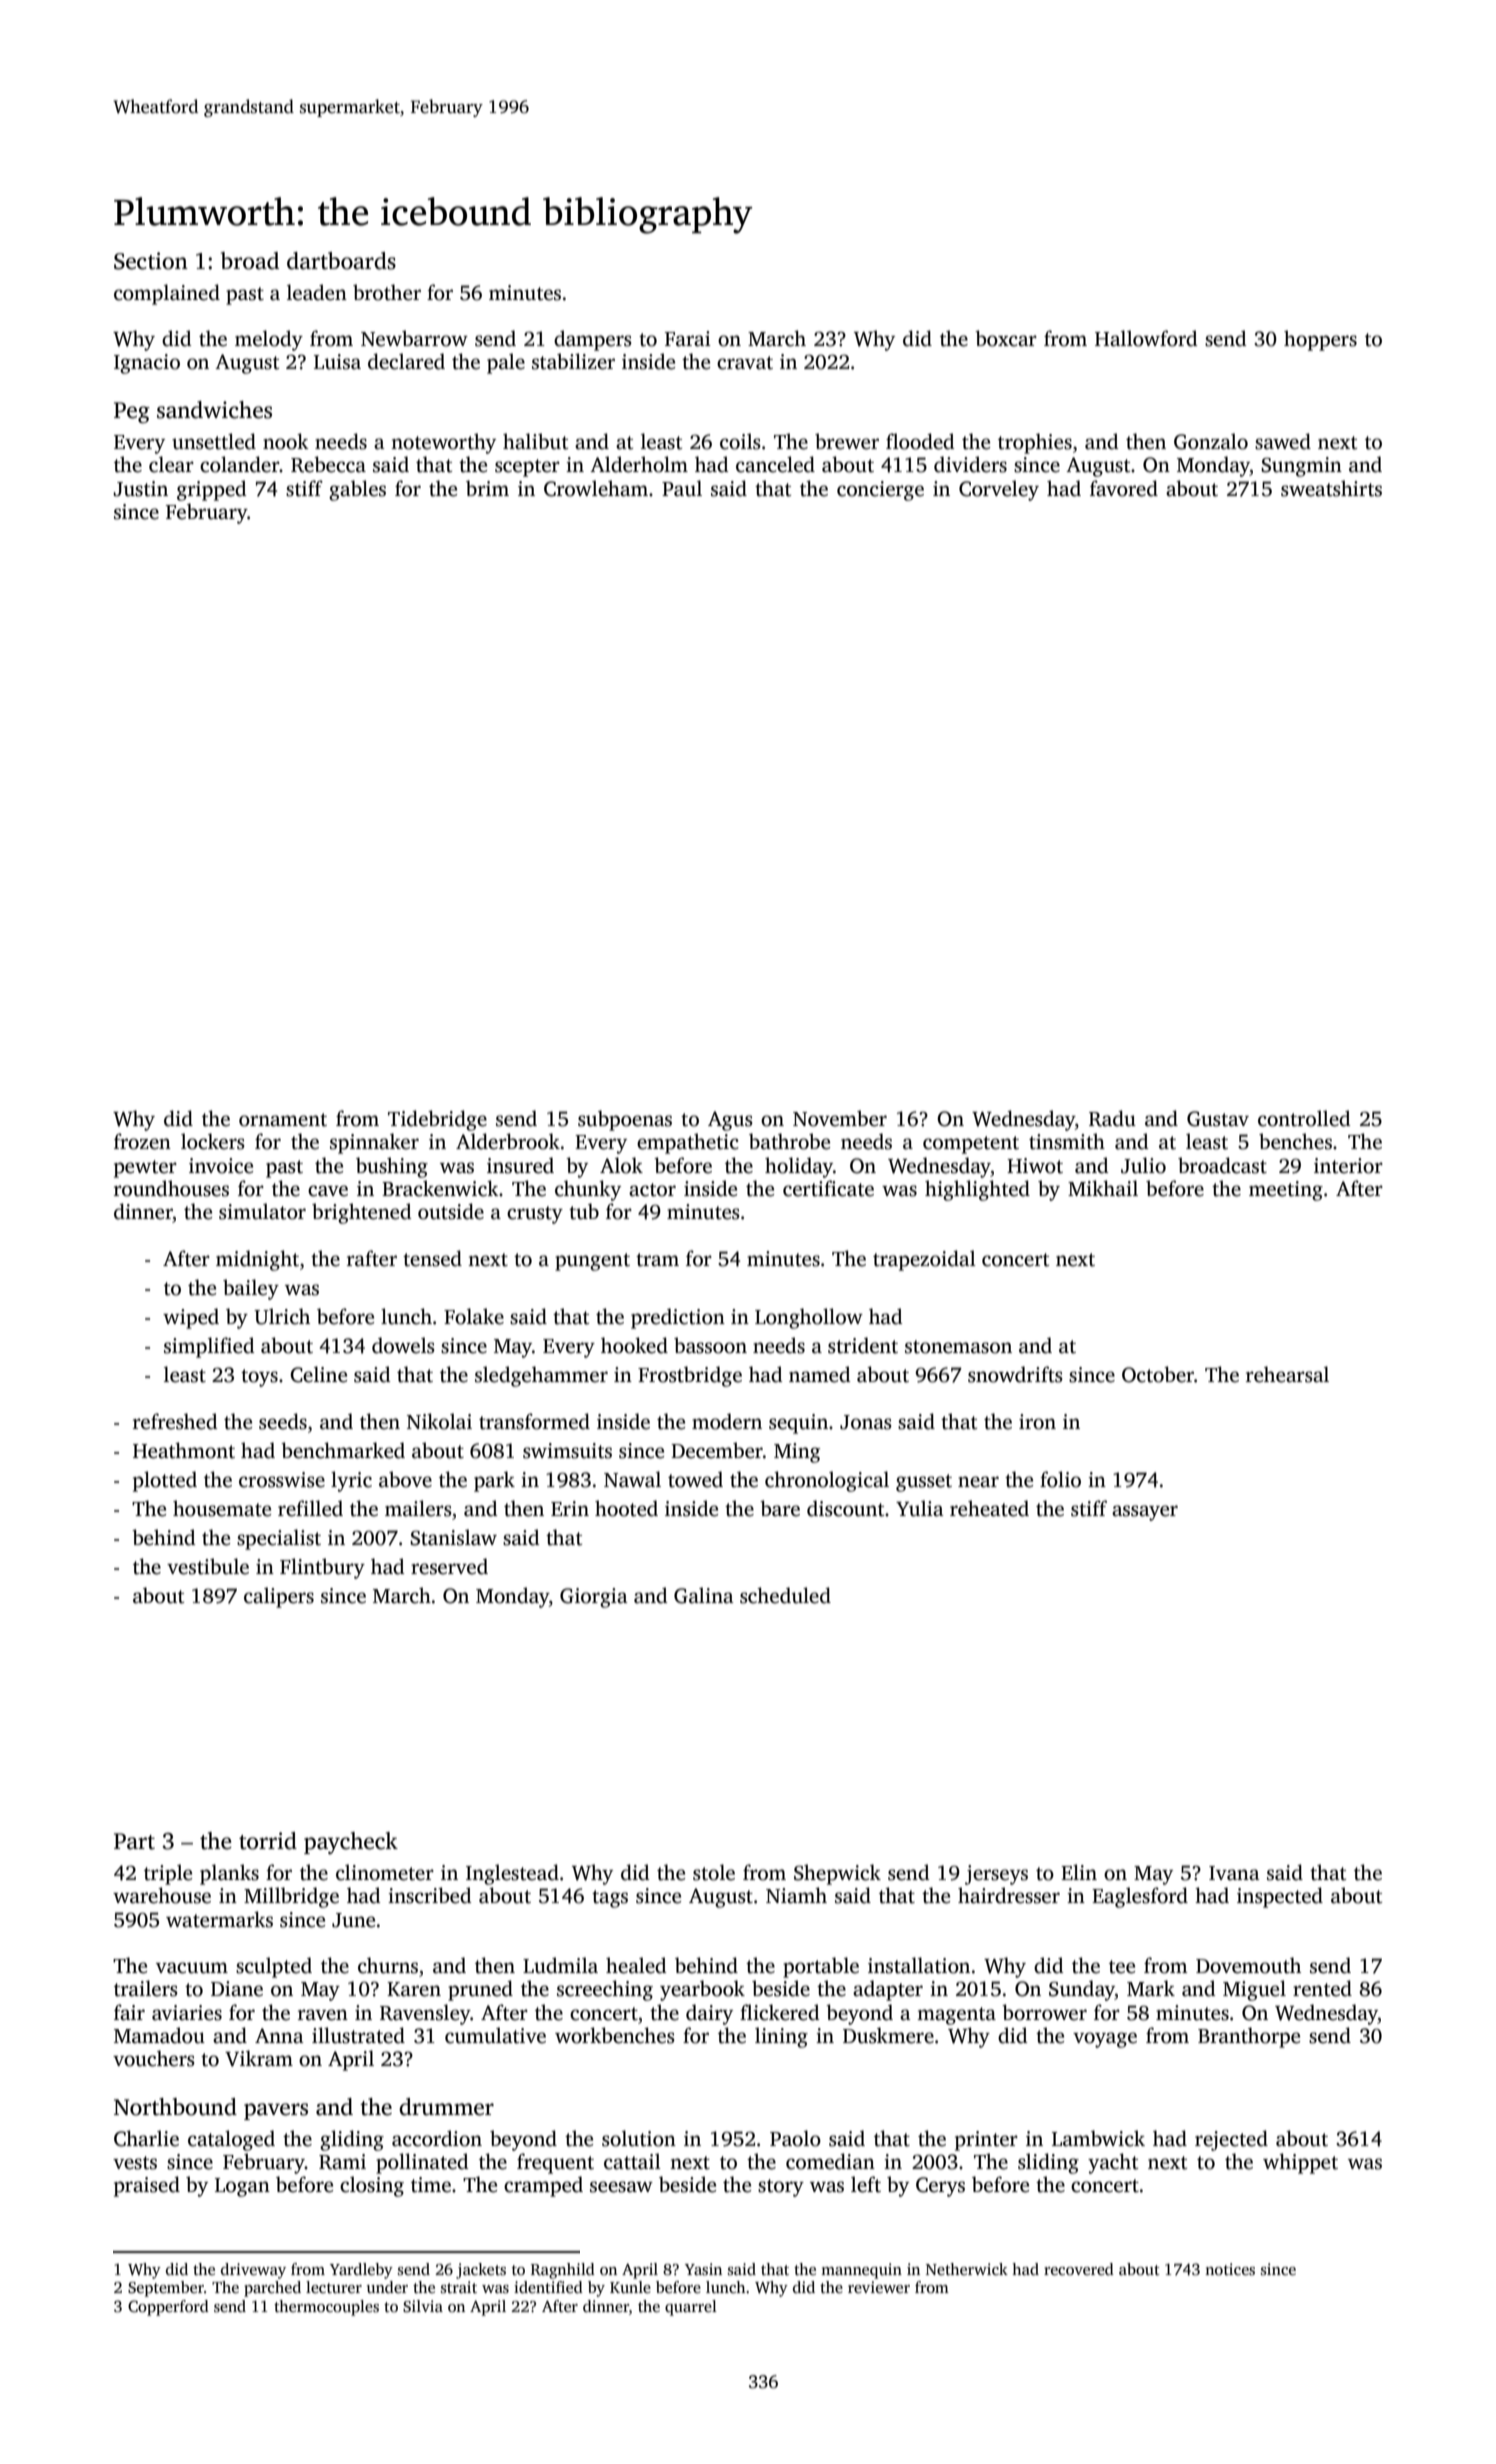  What do you see at coordinates (1287, 1374) in the document?
I see `rehearsal` at bounding box center [1287, 1374].
